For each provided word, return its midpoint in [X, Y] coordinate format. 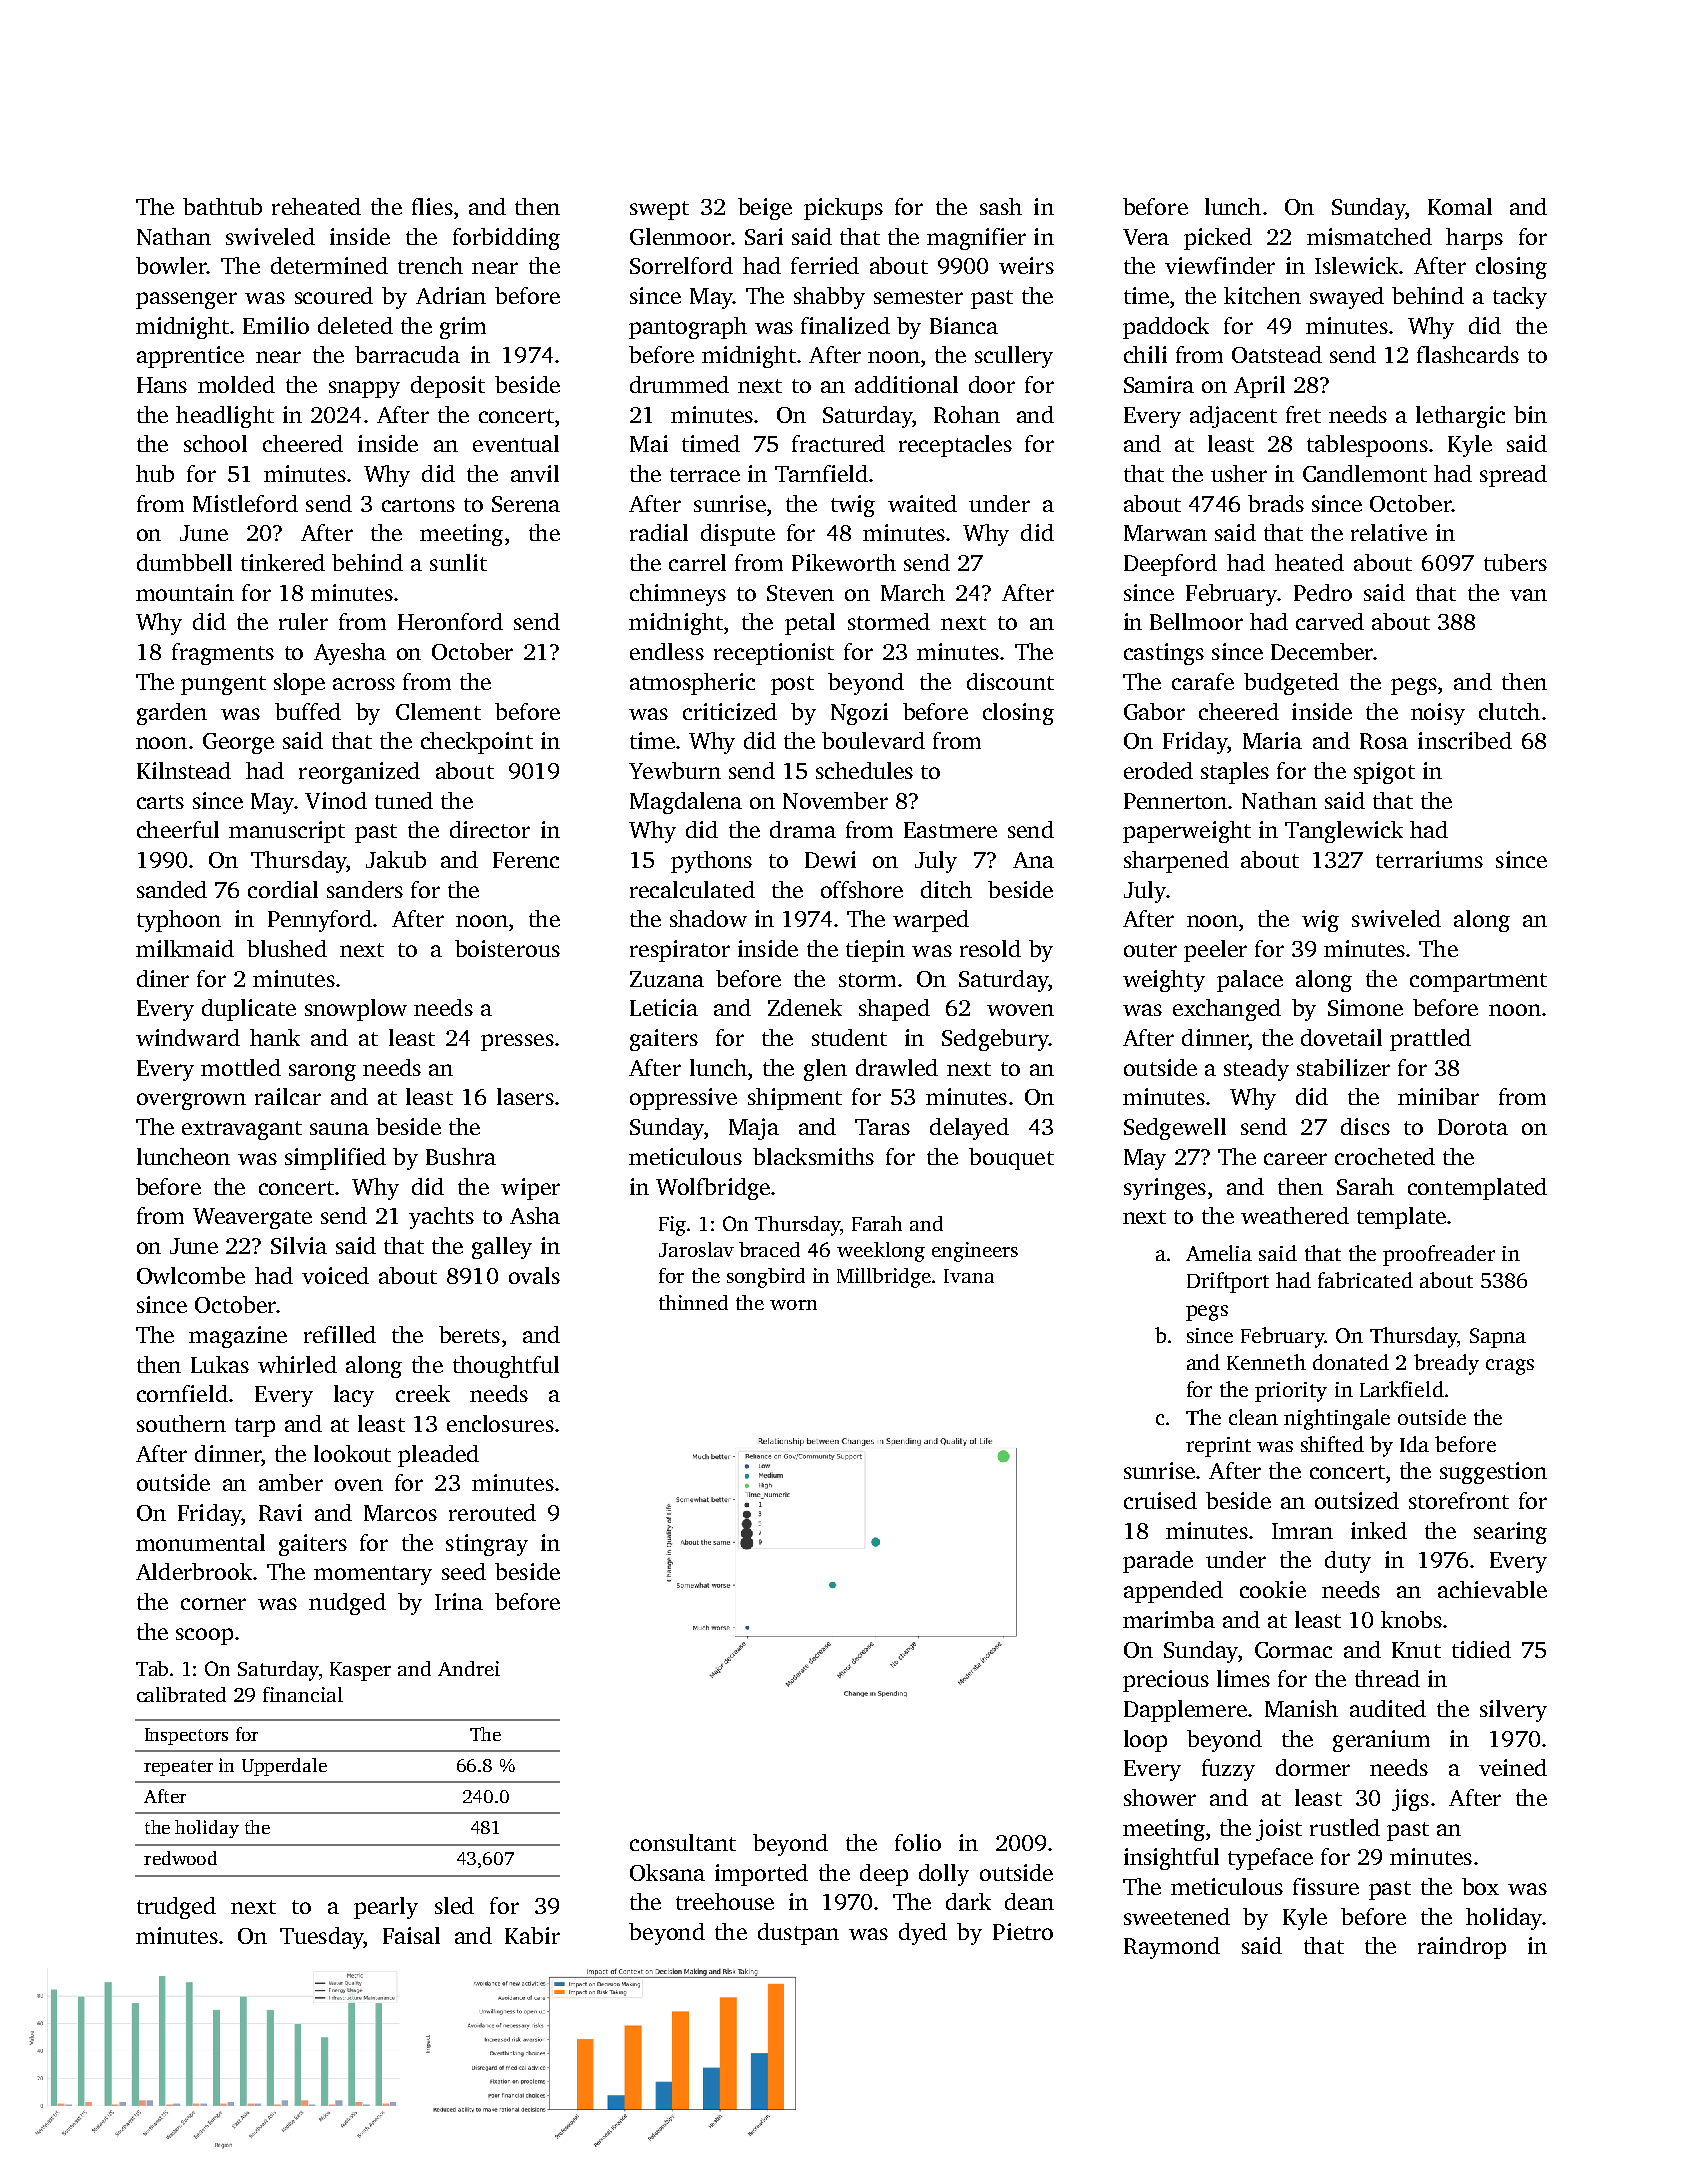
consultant [683, 1842]
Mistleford [245, 503]
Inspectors [186, 1736]
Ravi [280, 1512]
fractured [838, 443]
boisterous [507, 948]
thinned [693, 1302]
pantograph [688, 328]
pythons [711, 862]
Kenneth [1266, 1362]
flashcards [1468, 354]
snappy [364, 389]
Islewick [1356, 265]
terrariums [1429, 859]
